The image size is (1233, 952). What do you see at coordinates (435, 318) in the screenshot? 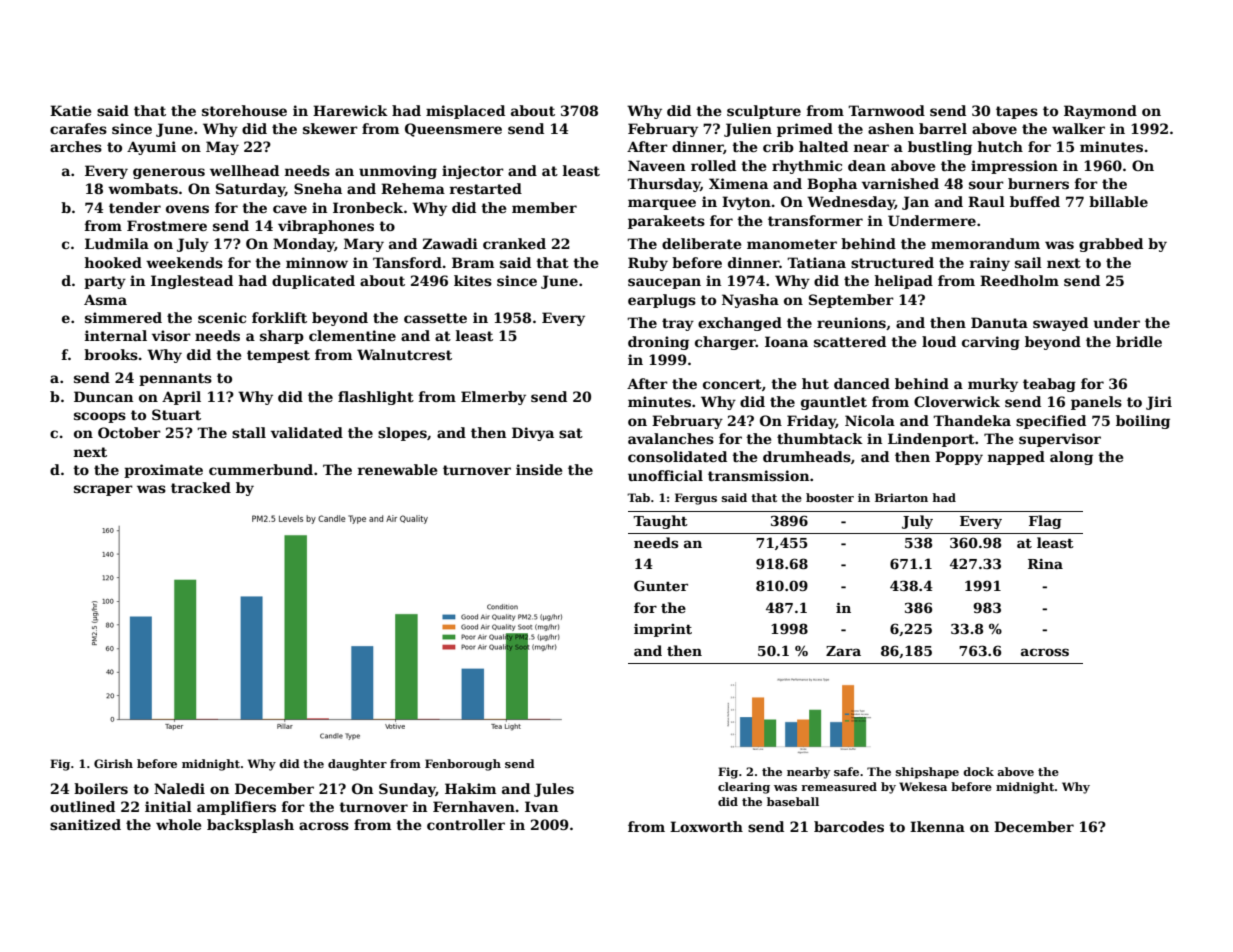
I see `cassette` at bounding box center [435, 318].
